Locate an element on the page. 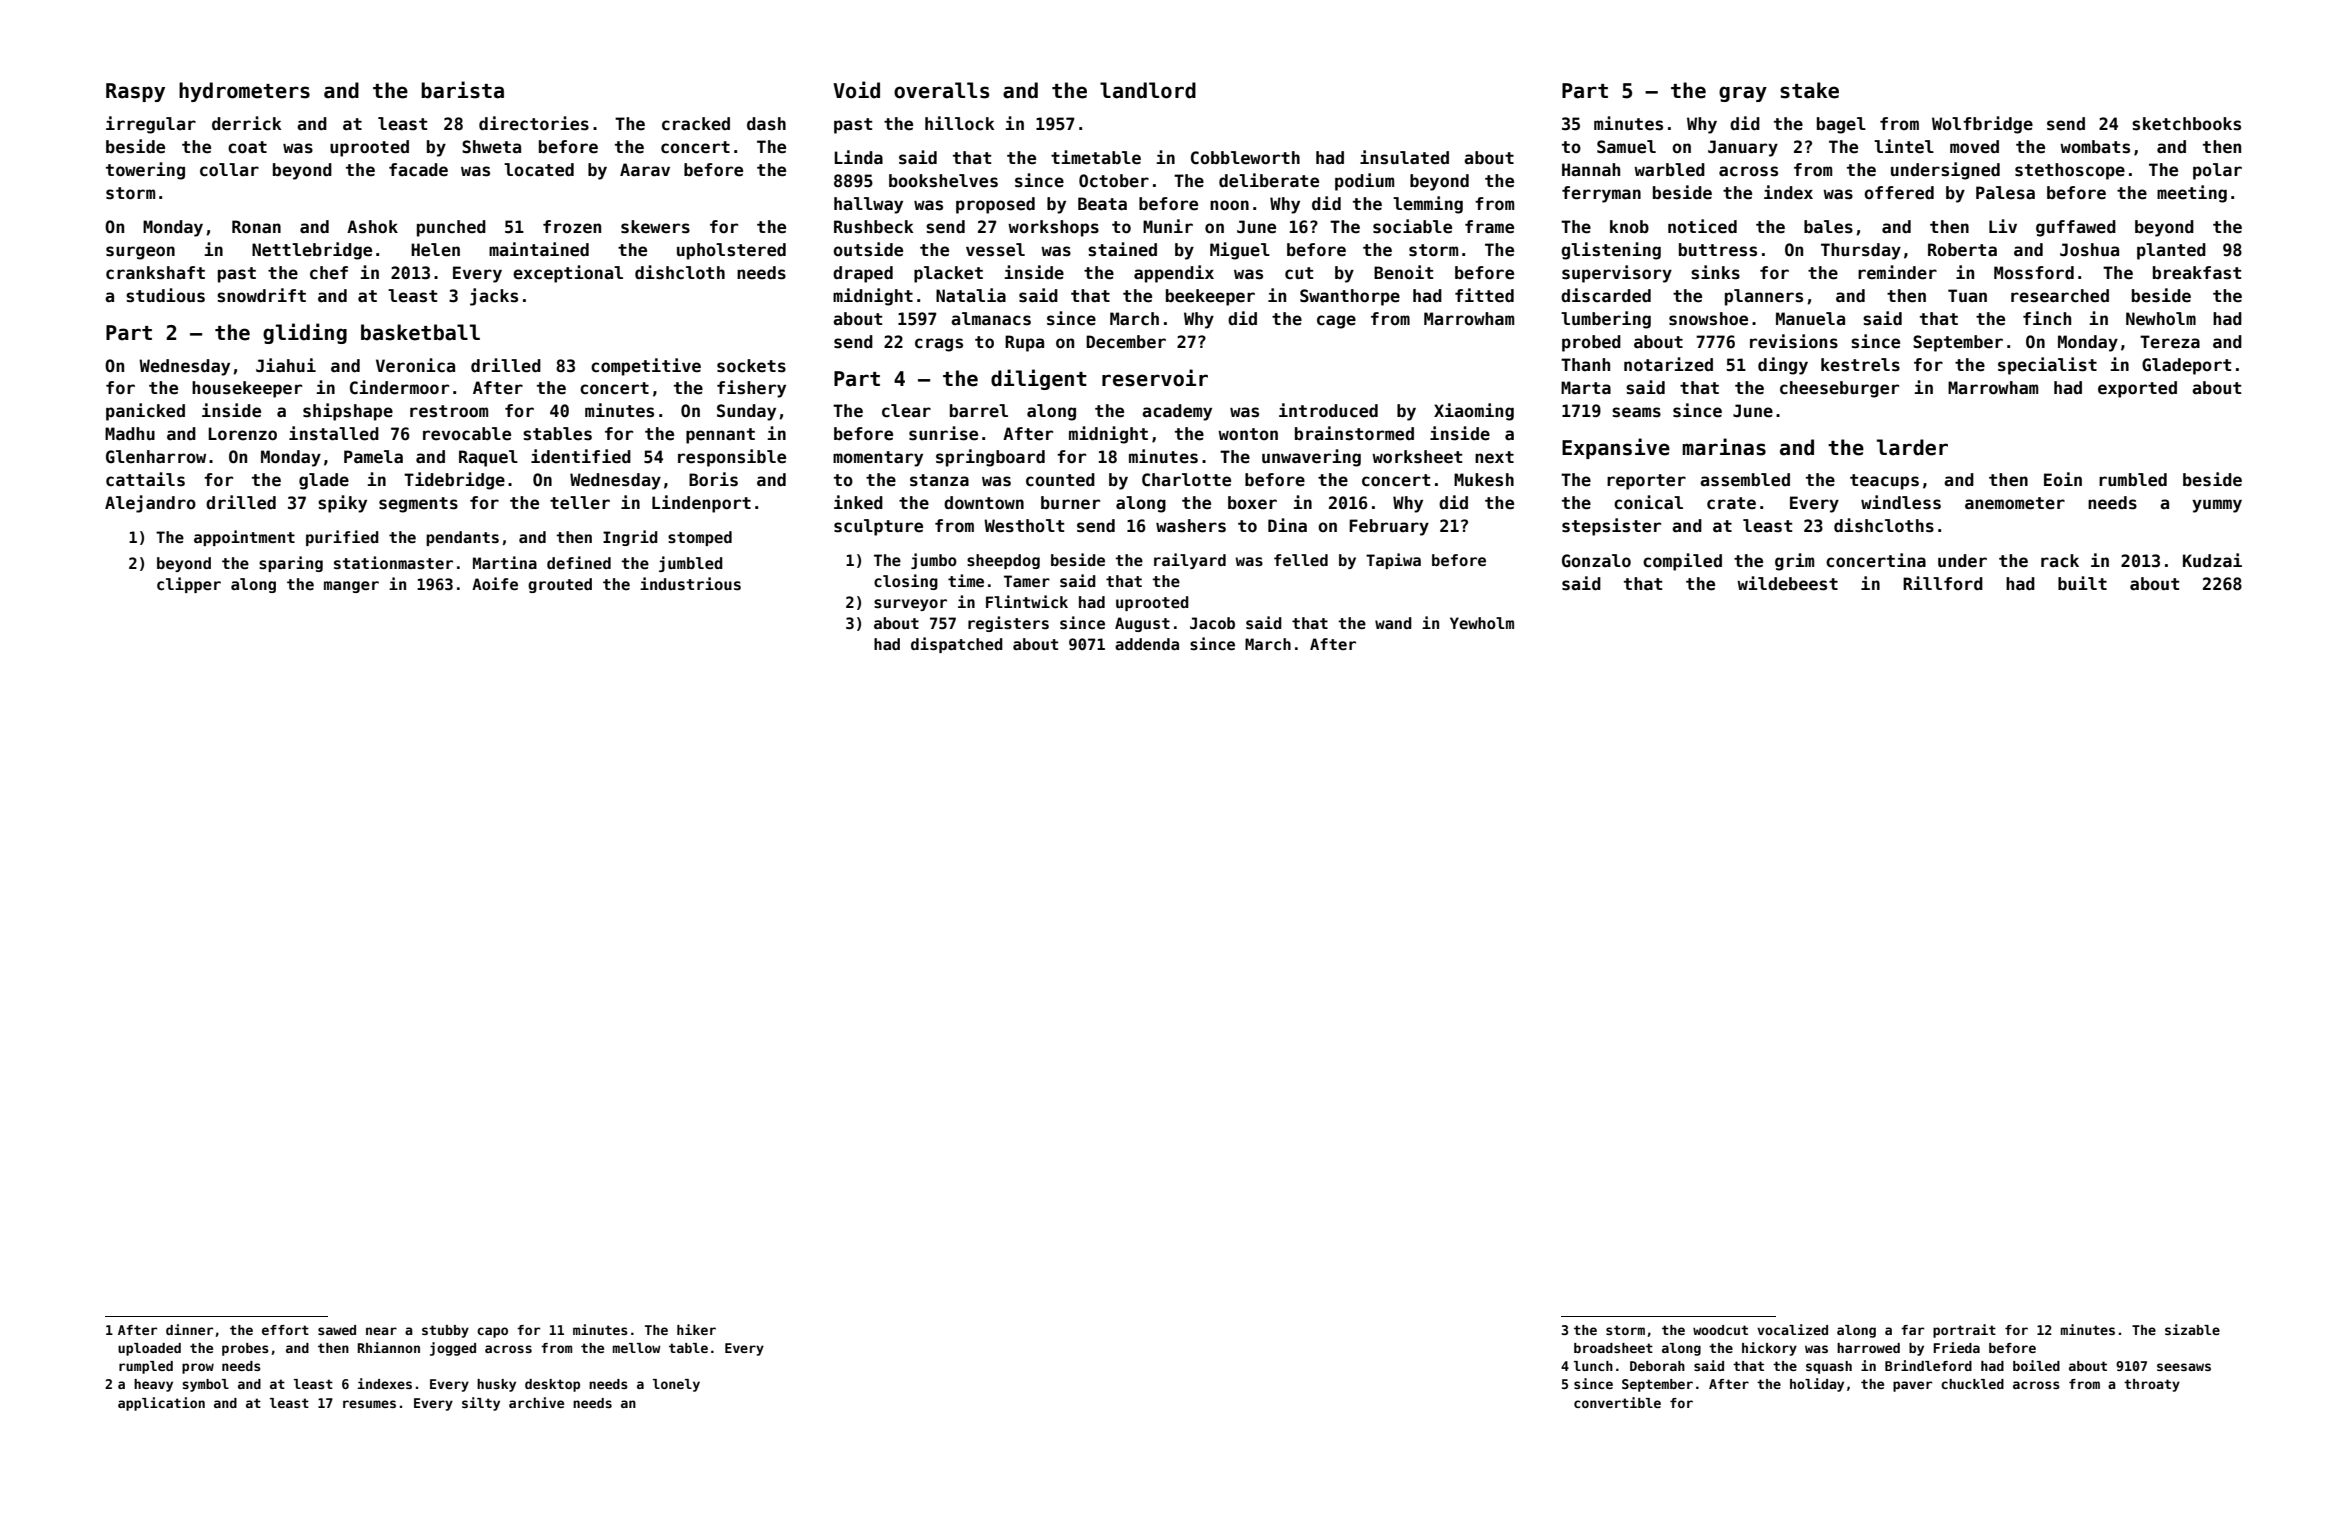  clipper is located at coordinates (189, 585).
